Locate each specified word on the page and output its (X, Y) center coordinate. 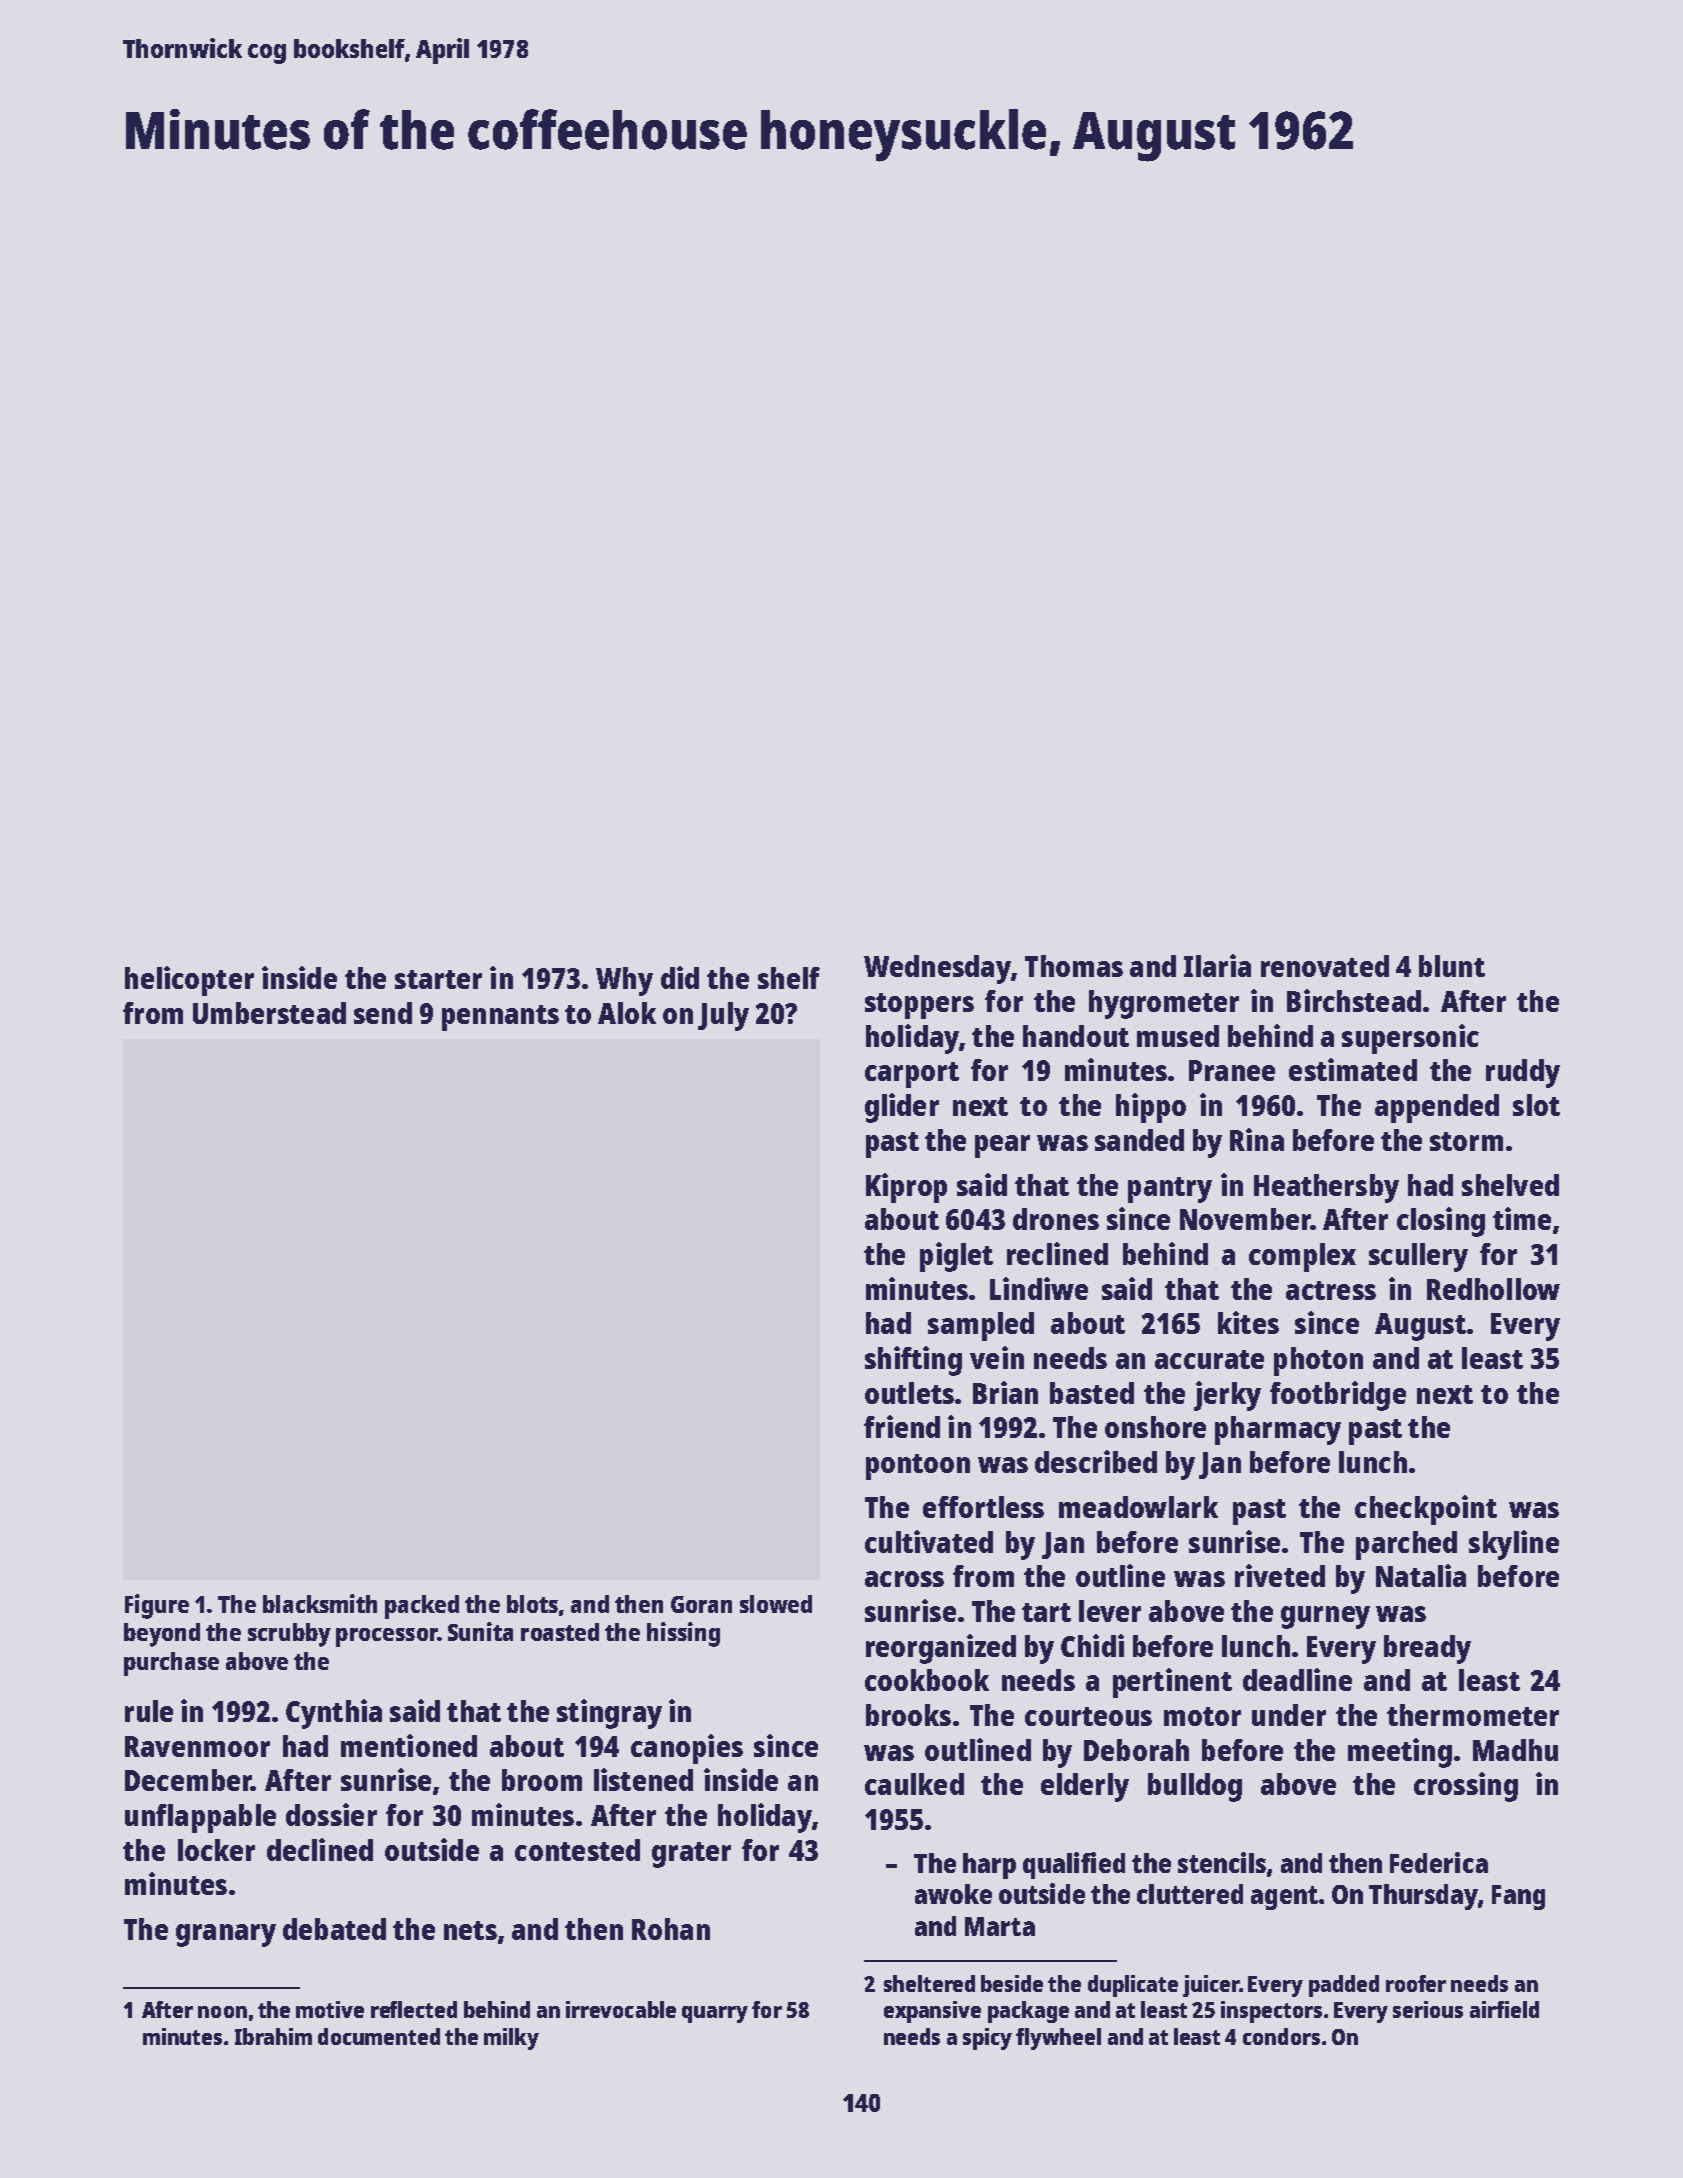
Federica (1439, 1862)
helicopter (189, 981)
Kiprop (906, 1188)
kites (1248, 1322)
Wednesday (937, 969)
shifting (913, 1361)
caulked (914, 1784)
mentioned (409, 1745)
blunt (1452, 966)
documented (379, 2036)
